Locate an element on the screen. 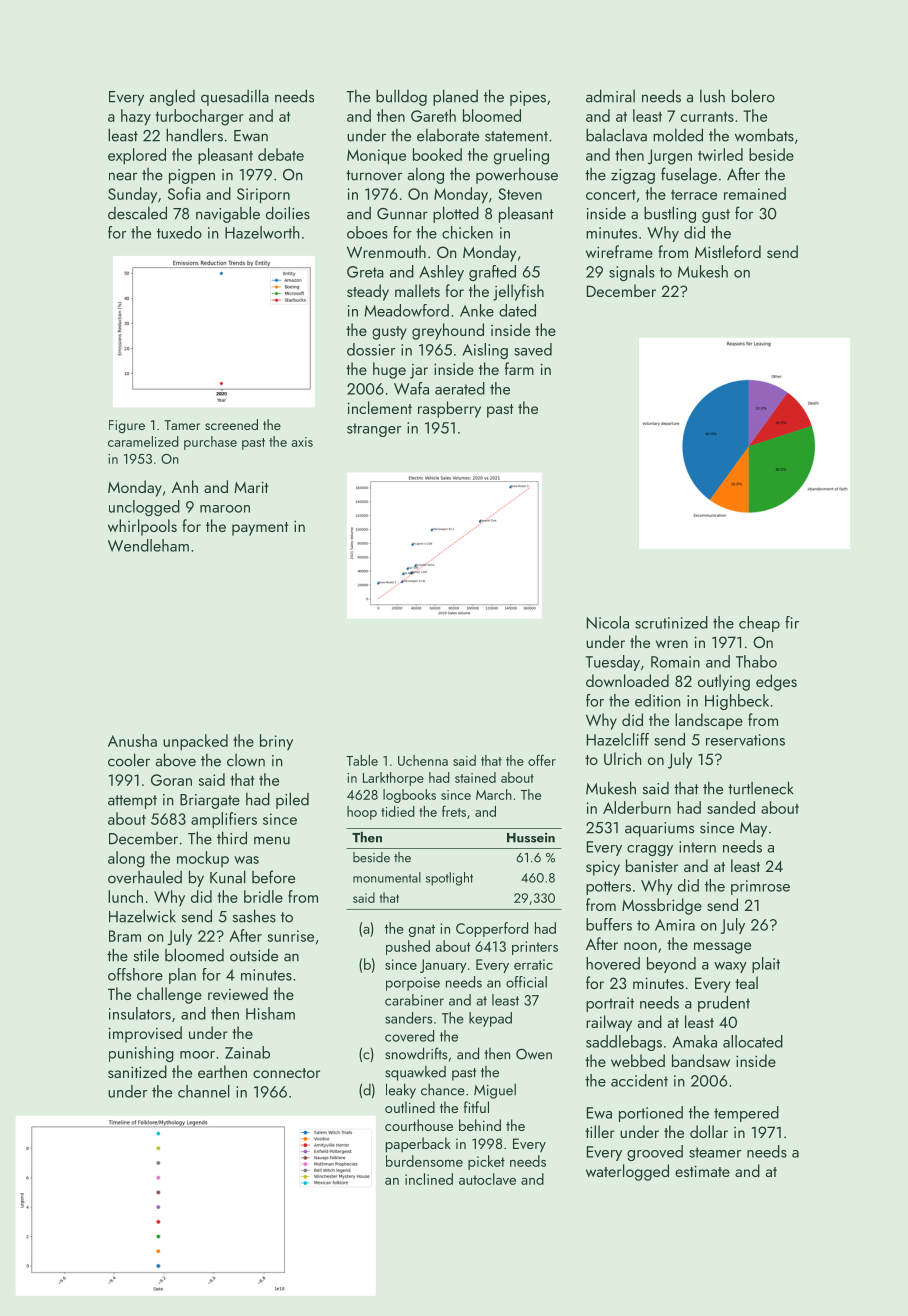 This screenshot has width=908, height=1316. Nicola is located at coordinates (608, 622).
